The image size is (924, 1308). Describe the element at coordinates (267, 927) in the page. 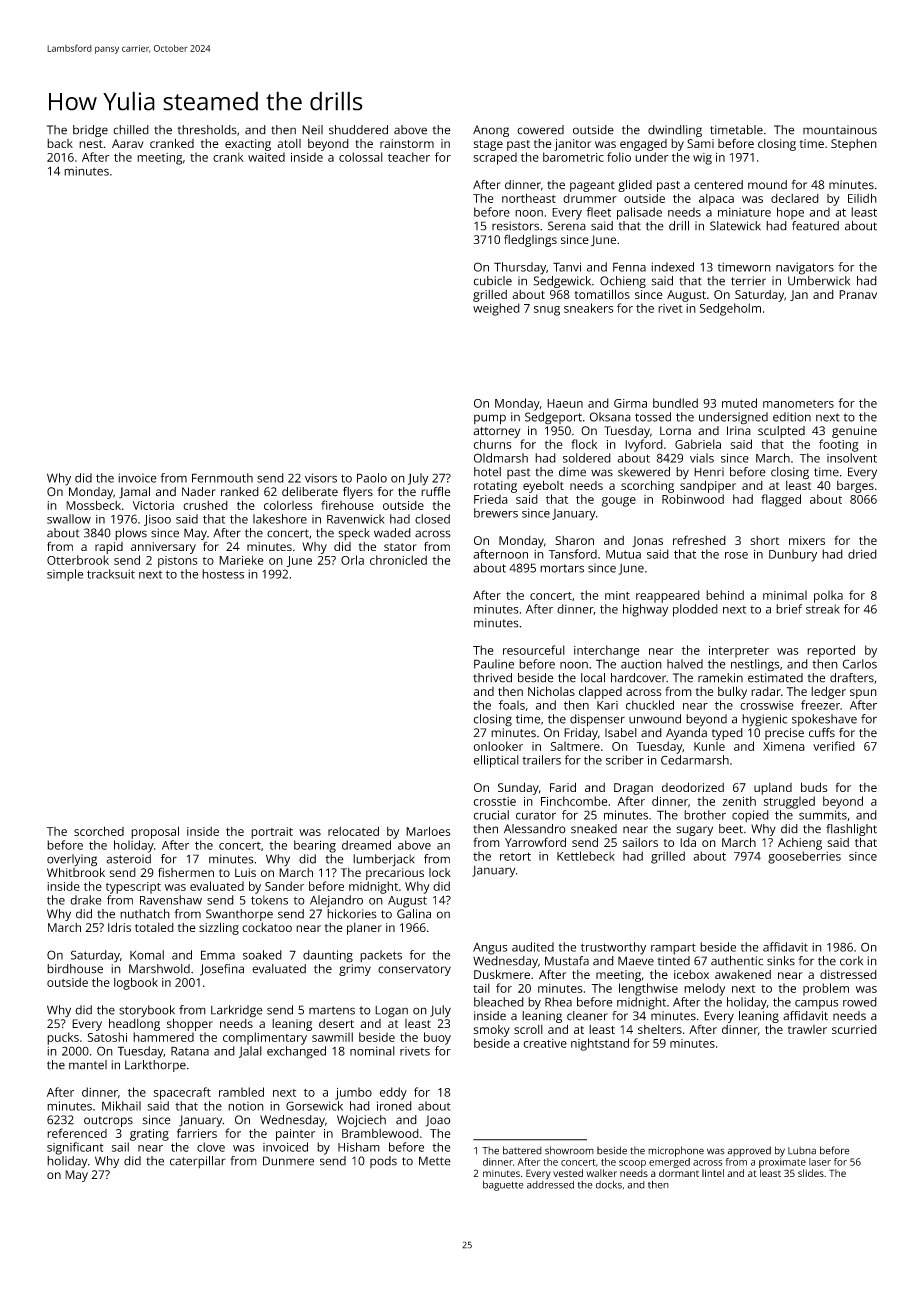

I see `cockatoo` at that location.
